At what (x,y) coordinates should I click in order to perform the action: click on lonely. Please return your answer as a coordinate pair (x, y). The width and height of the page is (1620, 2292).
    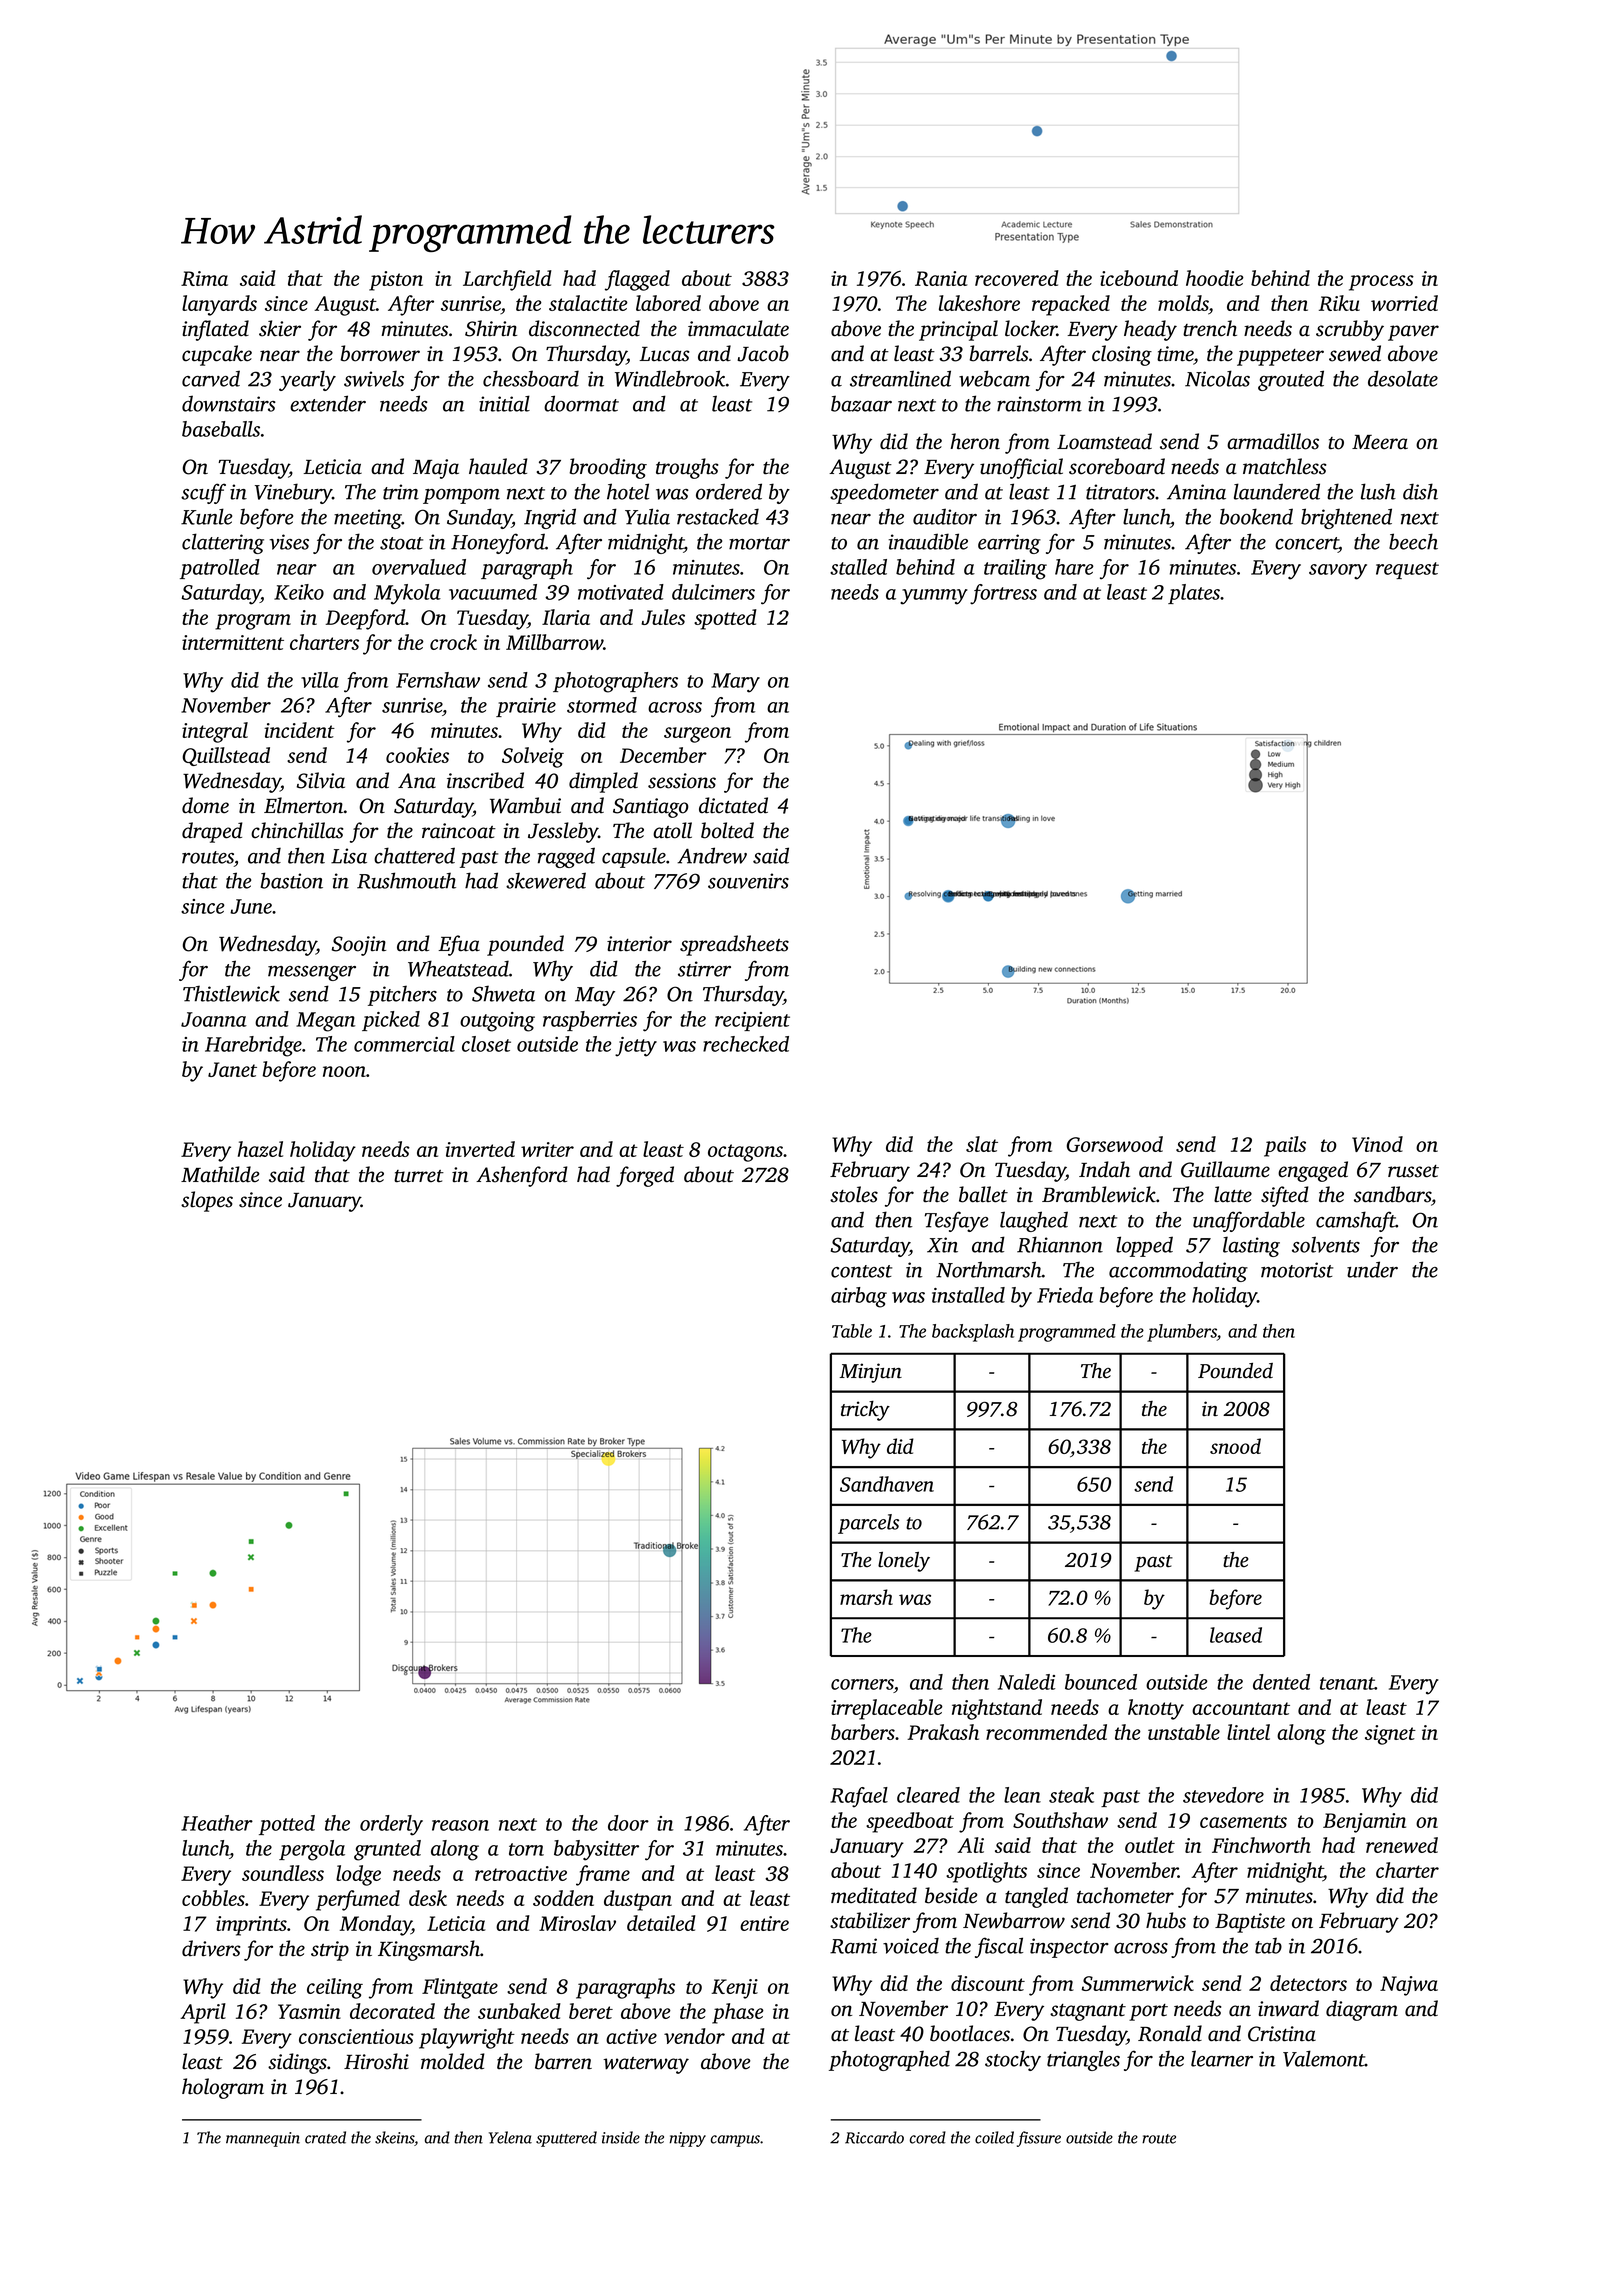
    Looking at the image, I should click on (904, 1562).
